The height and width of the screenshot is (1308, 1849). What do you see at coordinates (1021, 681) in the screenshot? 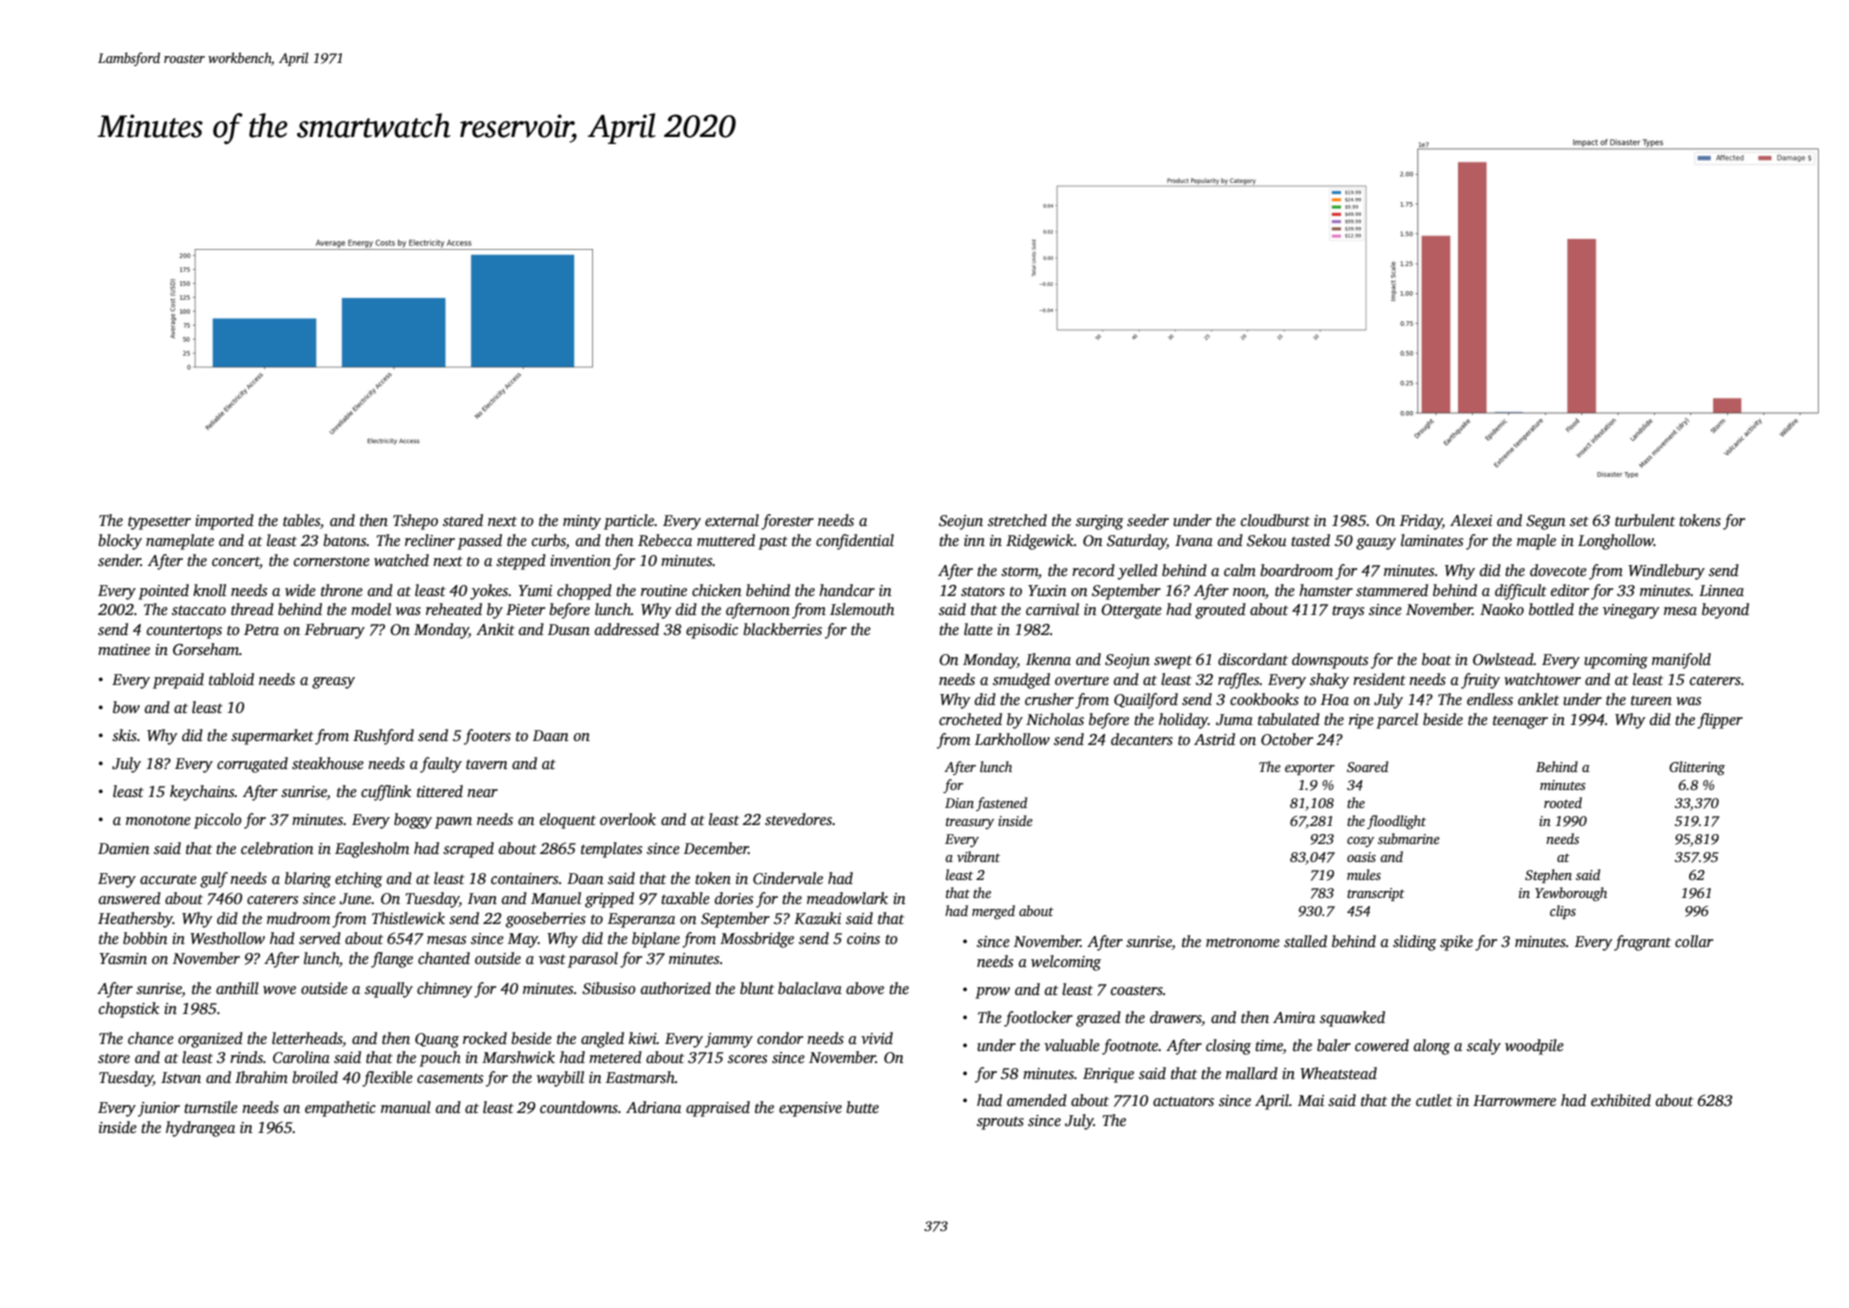
I see `smudged` at bounding box center [1021, 681].
